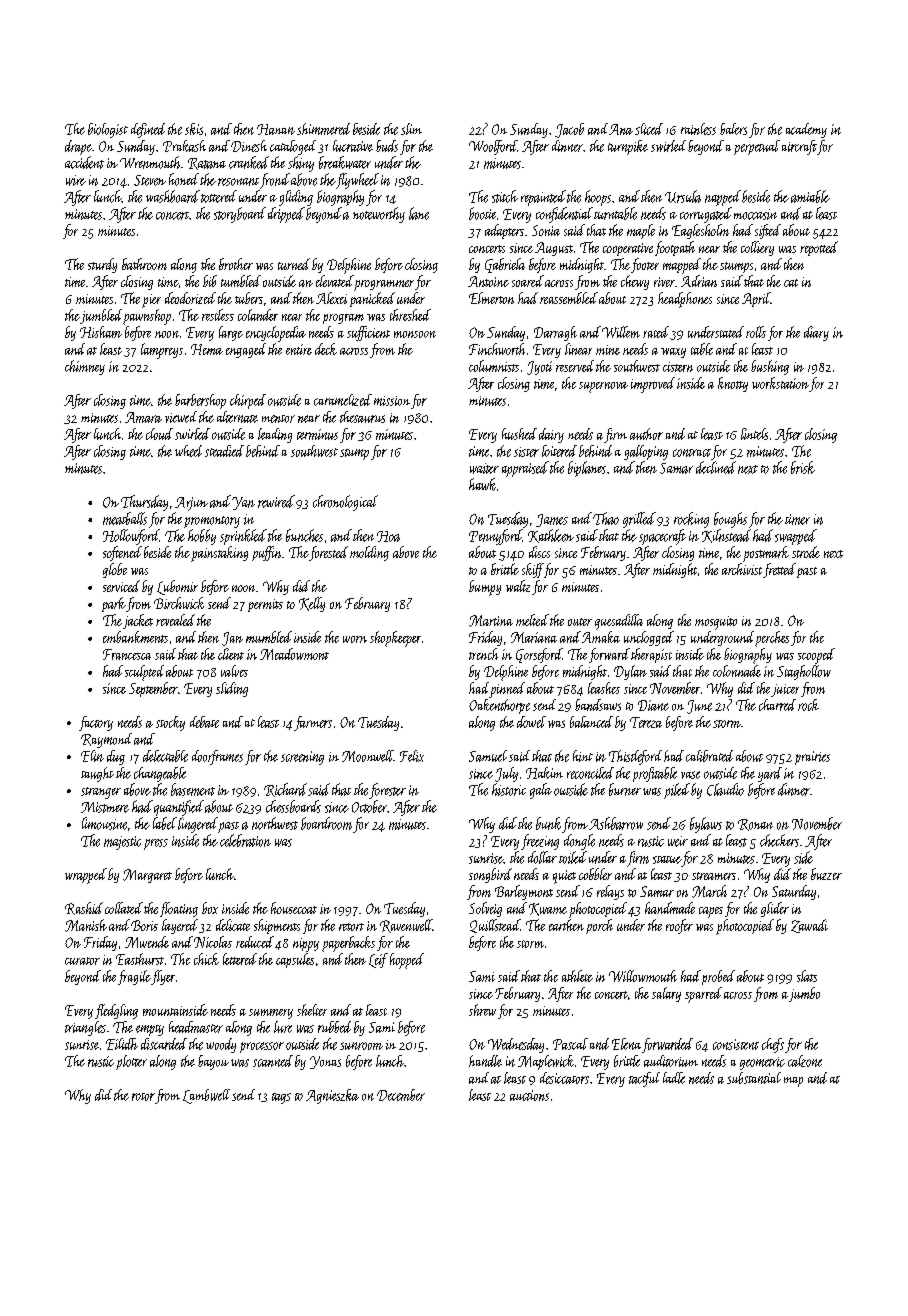 The image size is (908, 1316). Describe the element at coordinates (819, 248) in the image. I see `repotted` at that location.
